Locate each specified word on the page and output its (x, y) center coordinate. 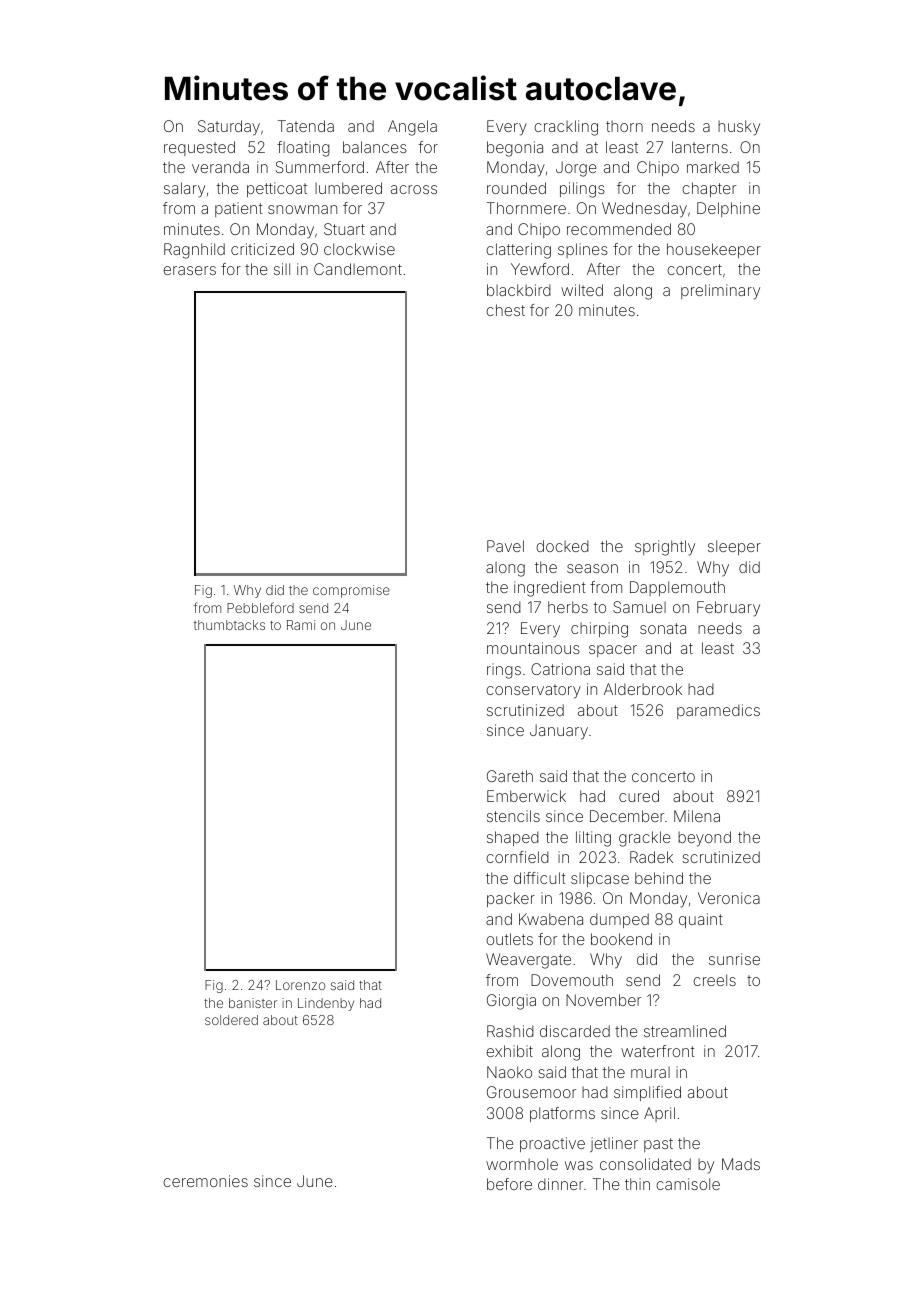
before (509, 1184)
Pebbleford (260, 607)
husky (739, 128)
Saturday (229, 128)
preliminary (720, 292)
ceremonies (205, 1181)
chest (505, 310)
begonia (515, 149)
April (659, 1114)
